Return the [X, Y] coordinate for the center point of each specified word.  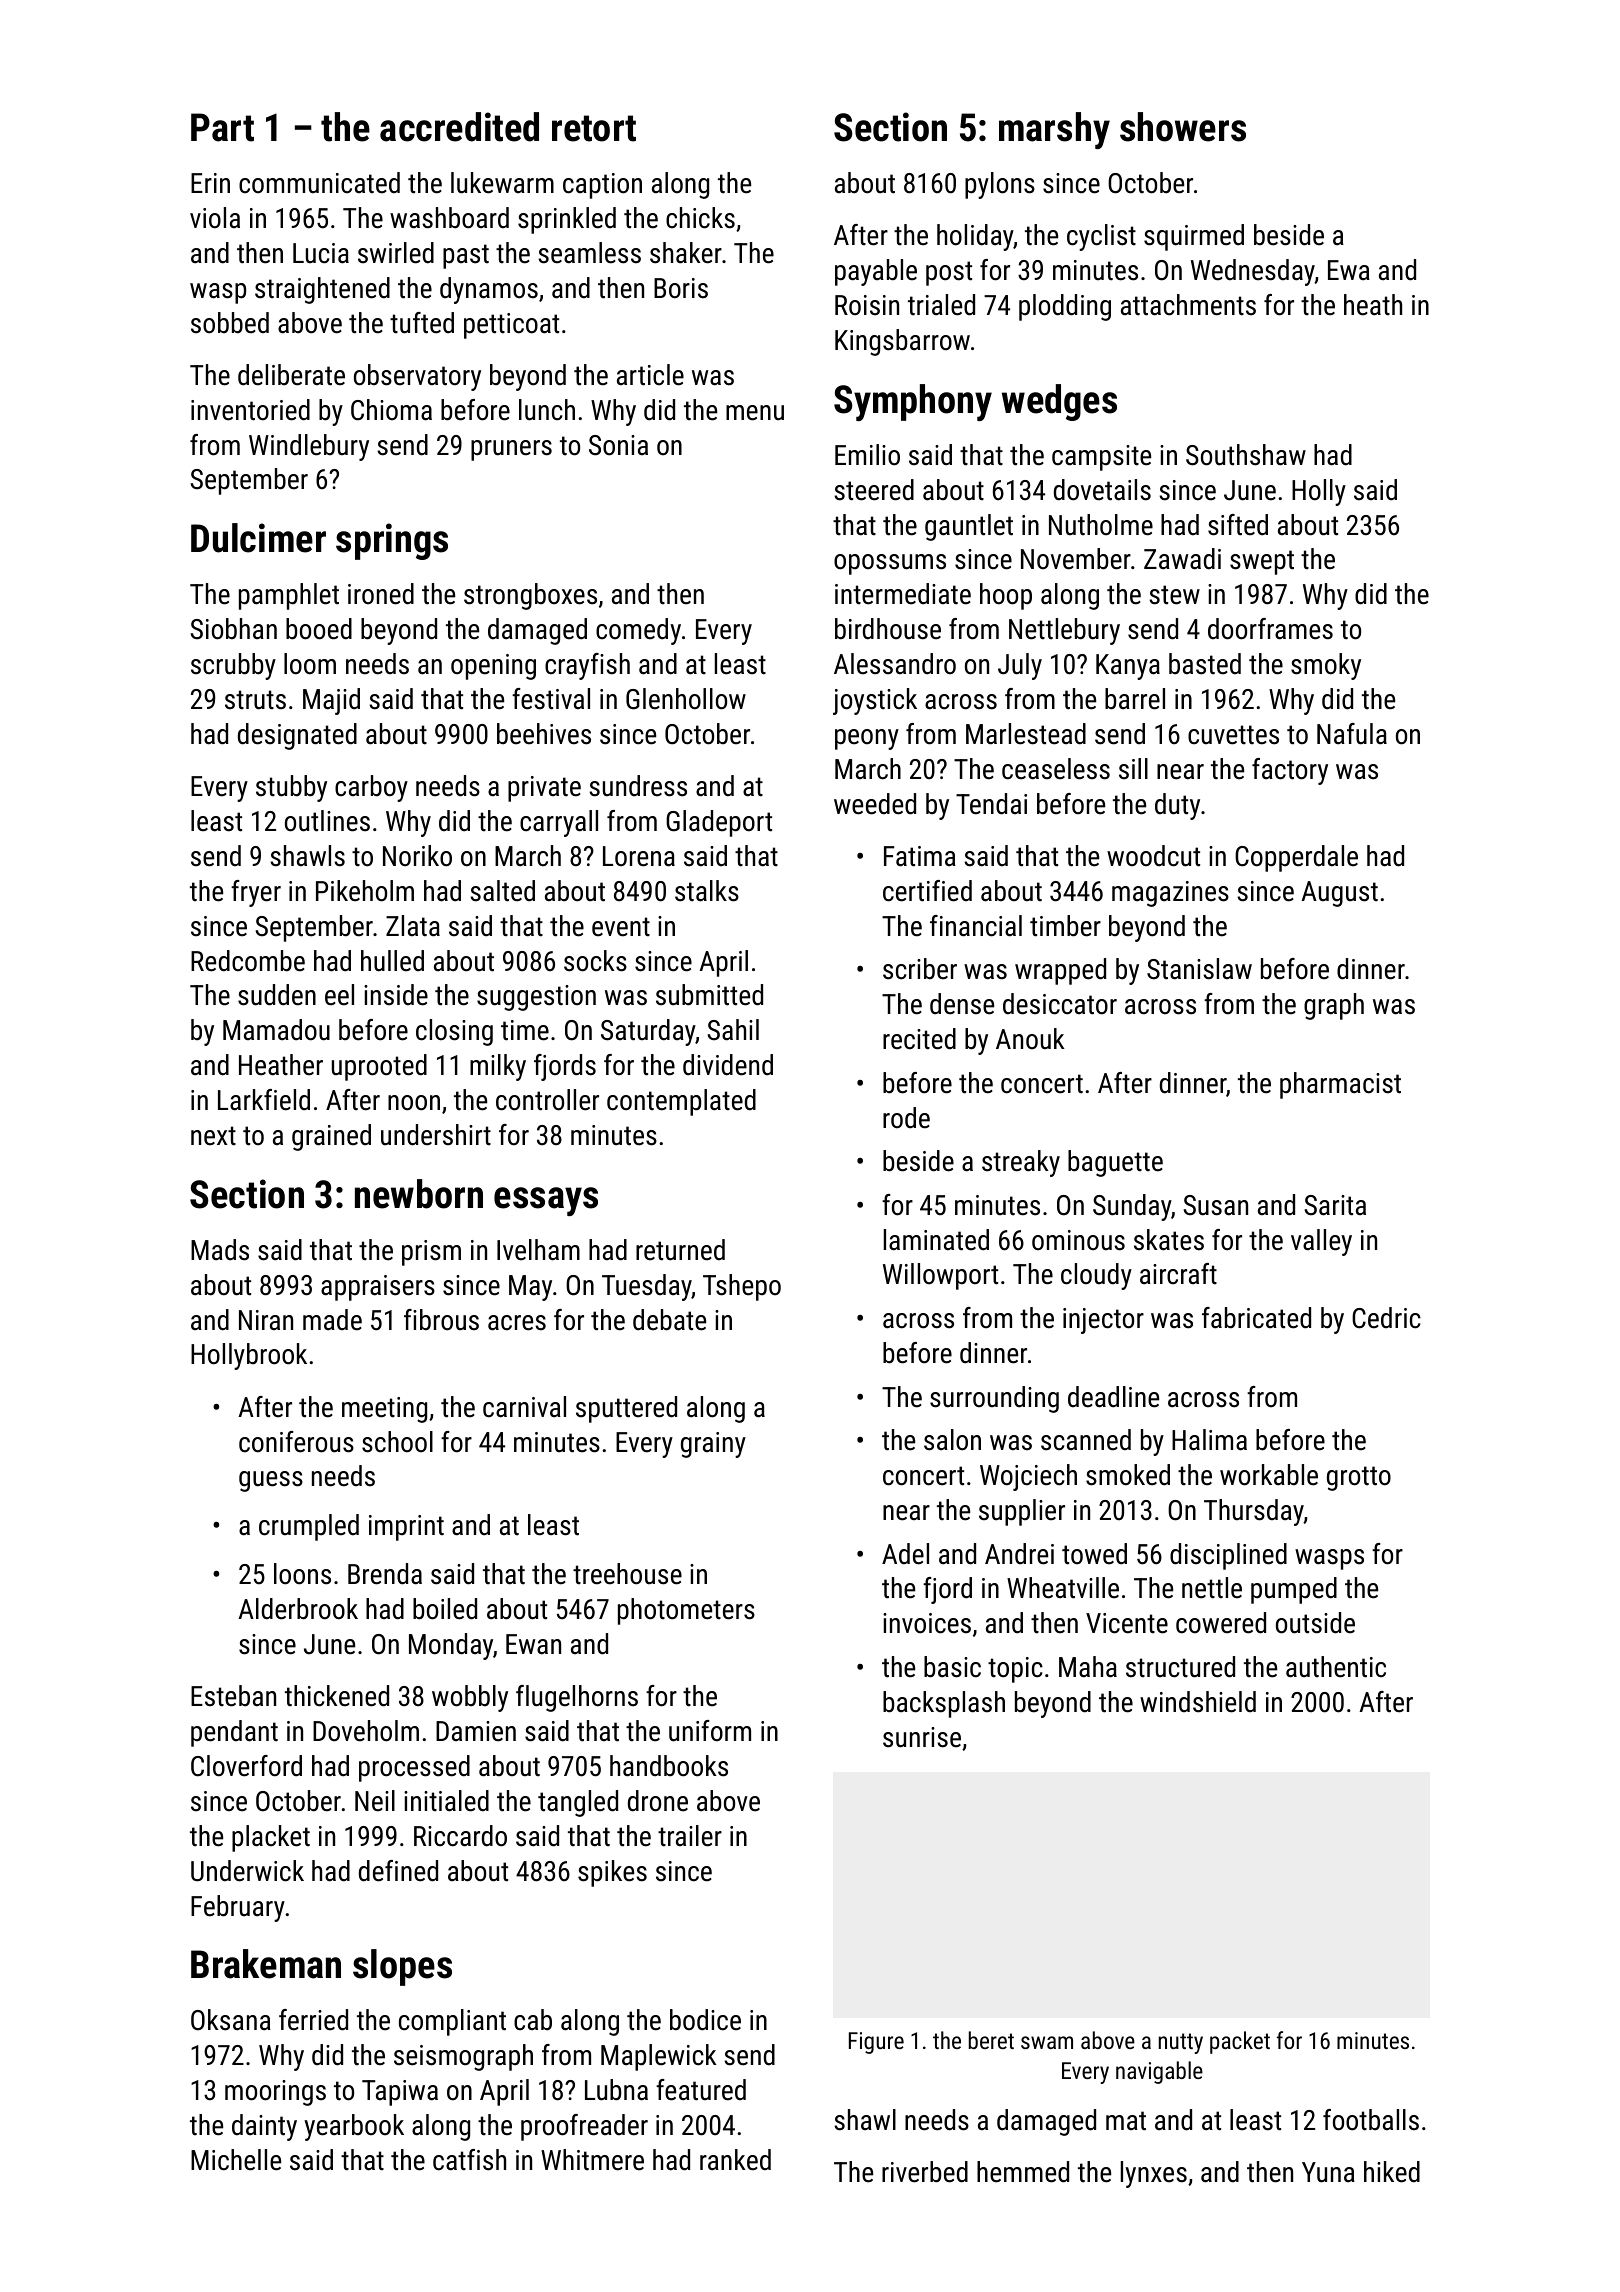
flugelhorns [577, 1698]
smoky [1326, 666]
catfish [469, 2160]
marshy [1054, 130]
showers [1183, 127]
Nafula [1352, 734]
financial [976, 926]
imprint [406, 1528]
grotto [1359, 1478]
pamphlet [289, 596]
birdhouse [888, 629]
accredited [459, 127]
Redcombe [248, 961]
